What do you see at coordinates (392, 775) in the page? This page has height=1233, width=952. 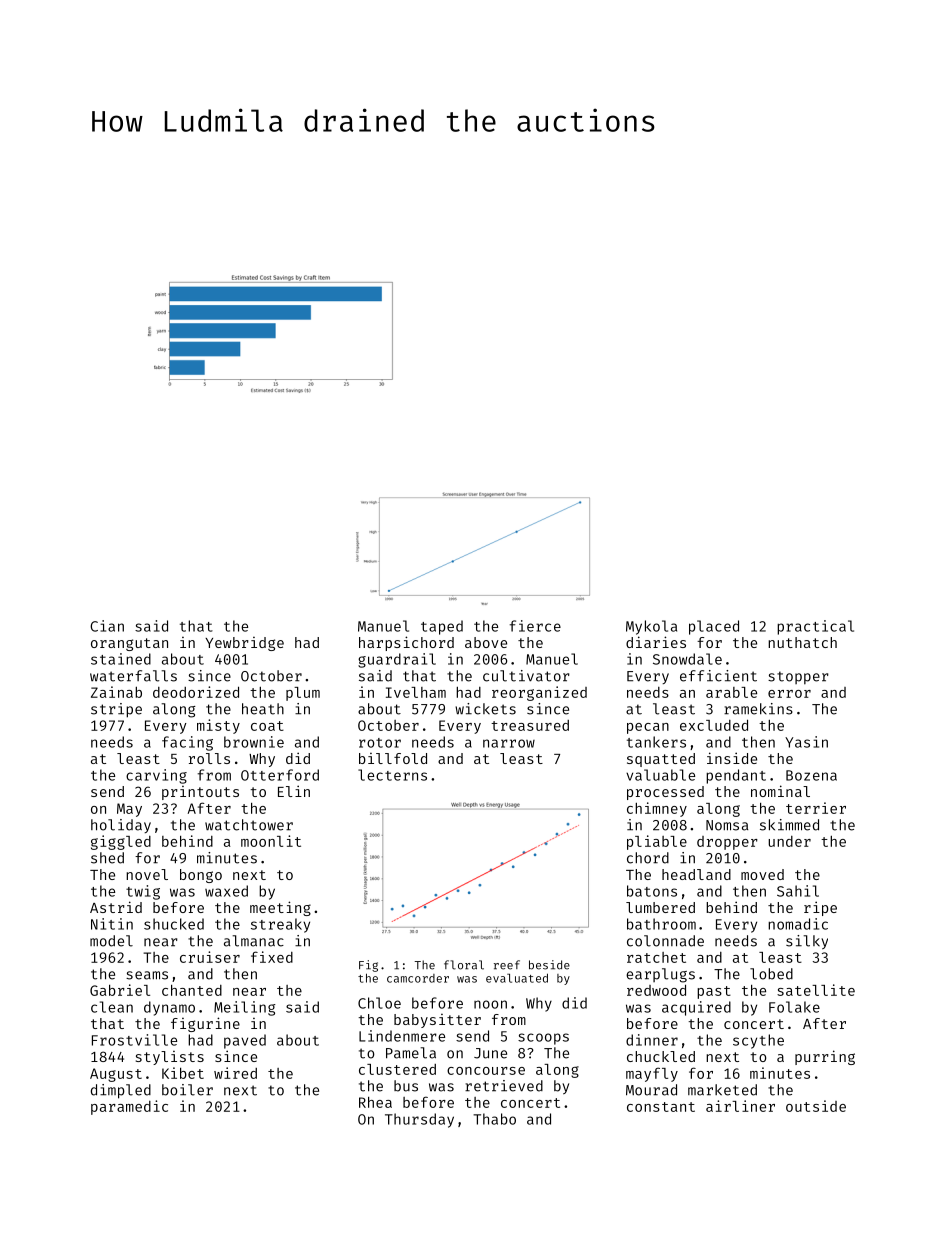 I see `lecterns` at bounding box center [392, 775].
